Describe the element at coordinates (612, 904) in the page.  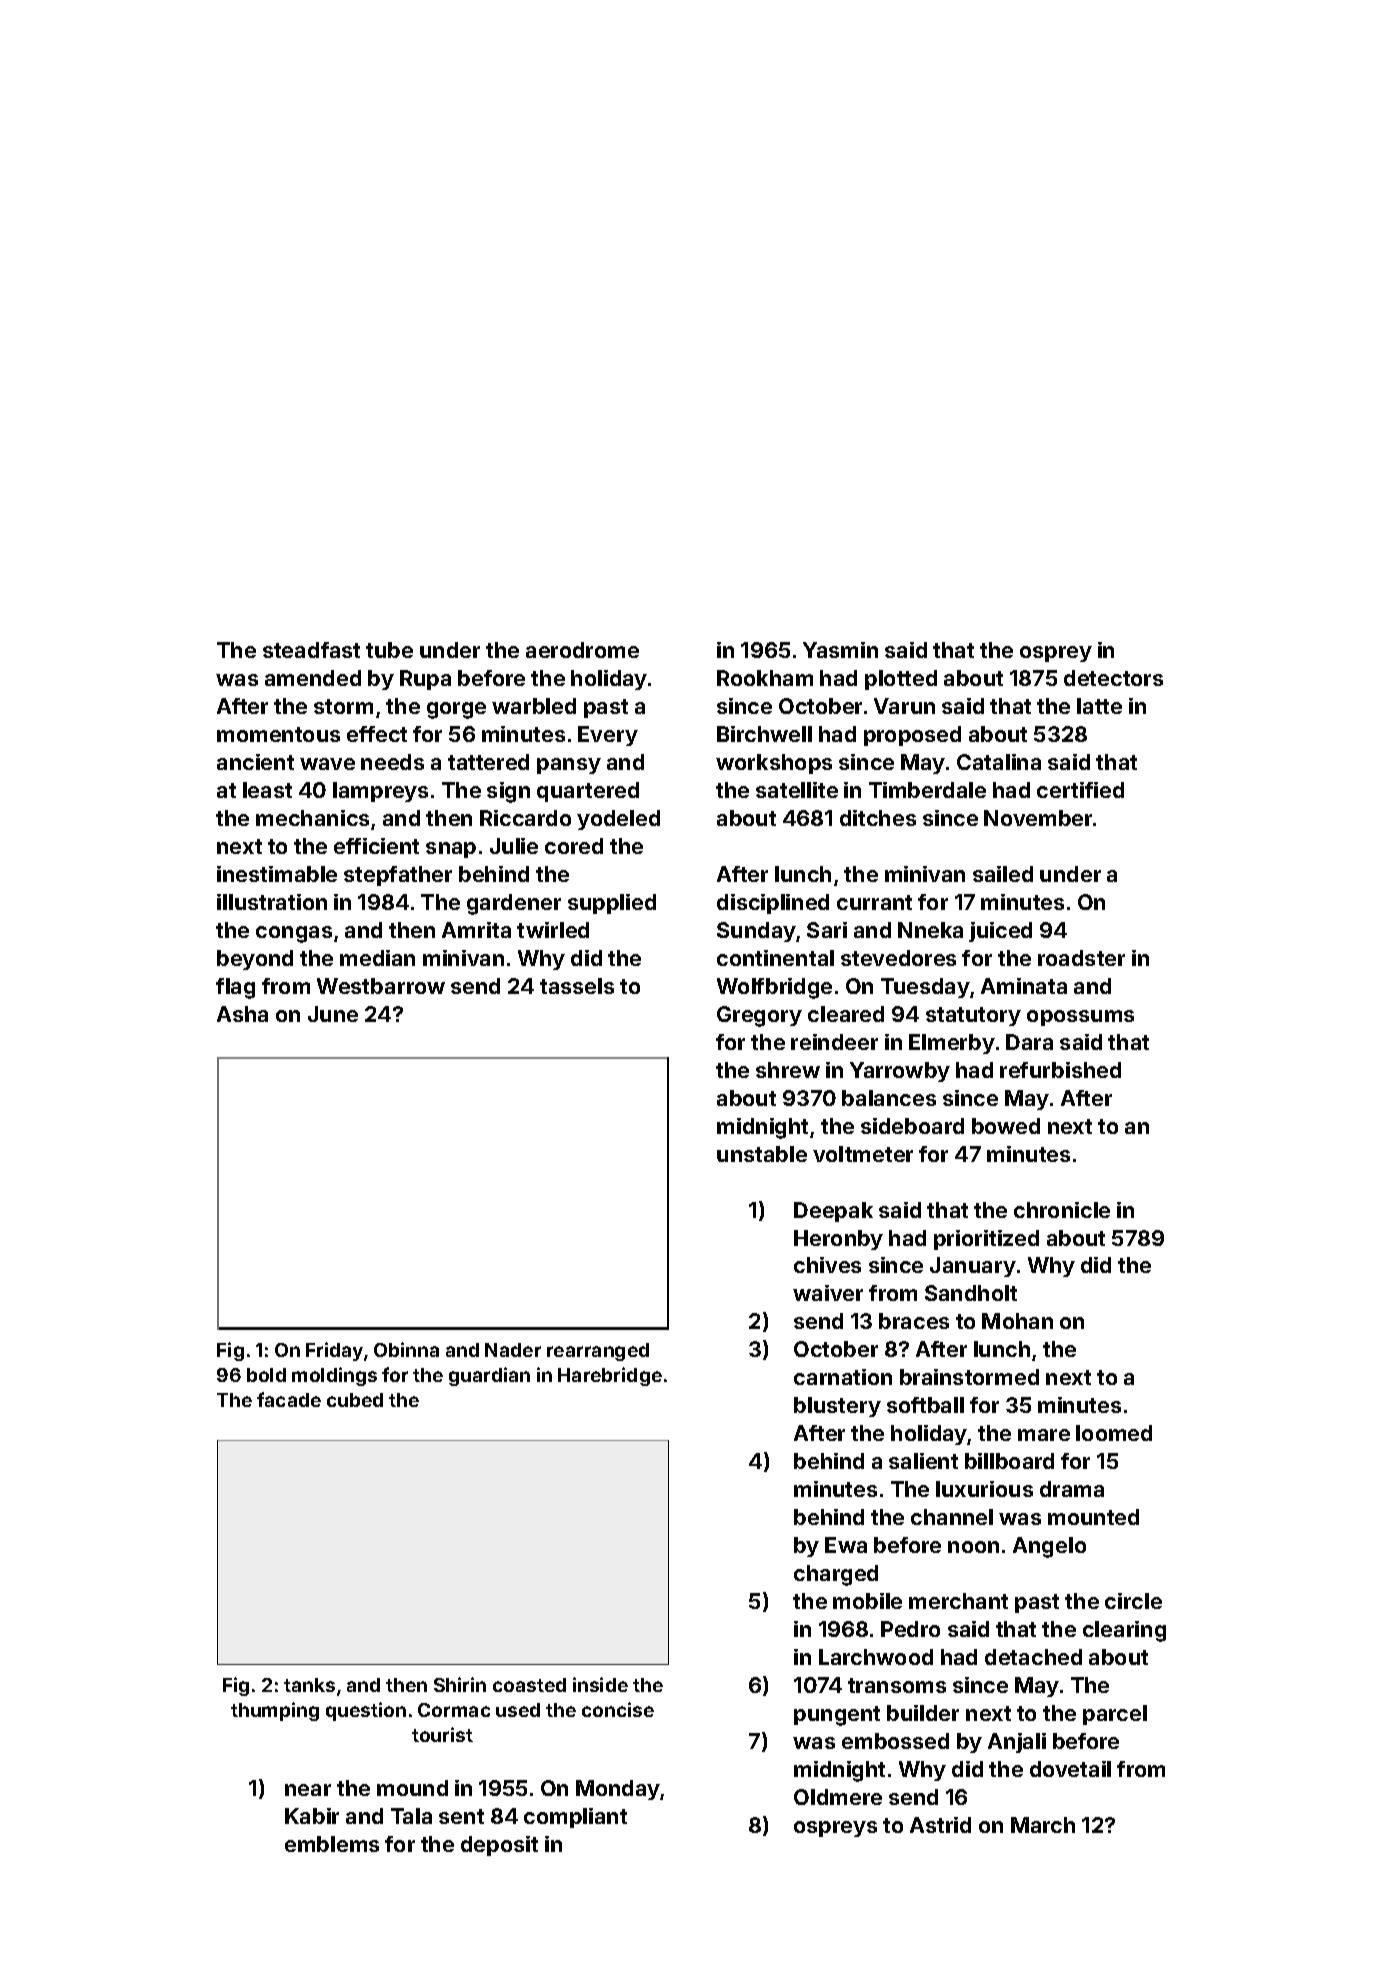
I see `supplied` at that location.
